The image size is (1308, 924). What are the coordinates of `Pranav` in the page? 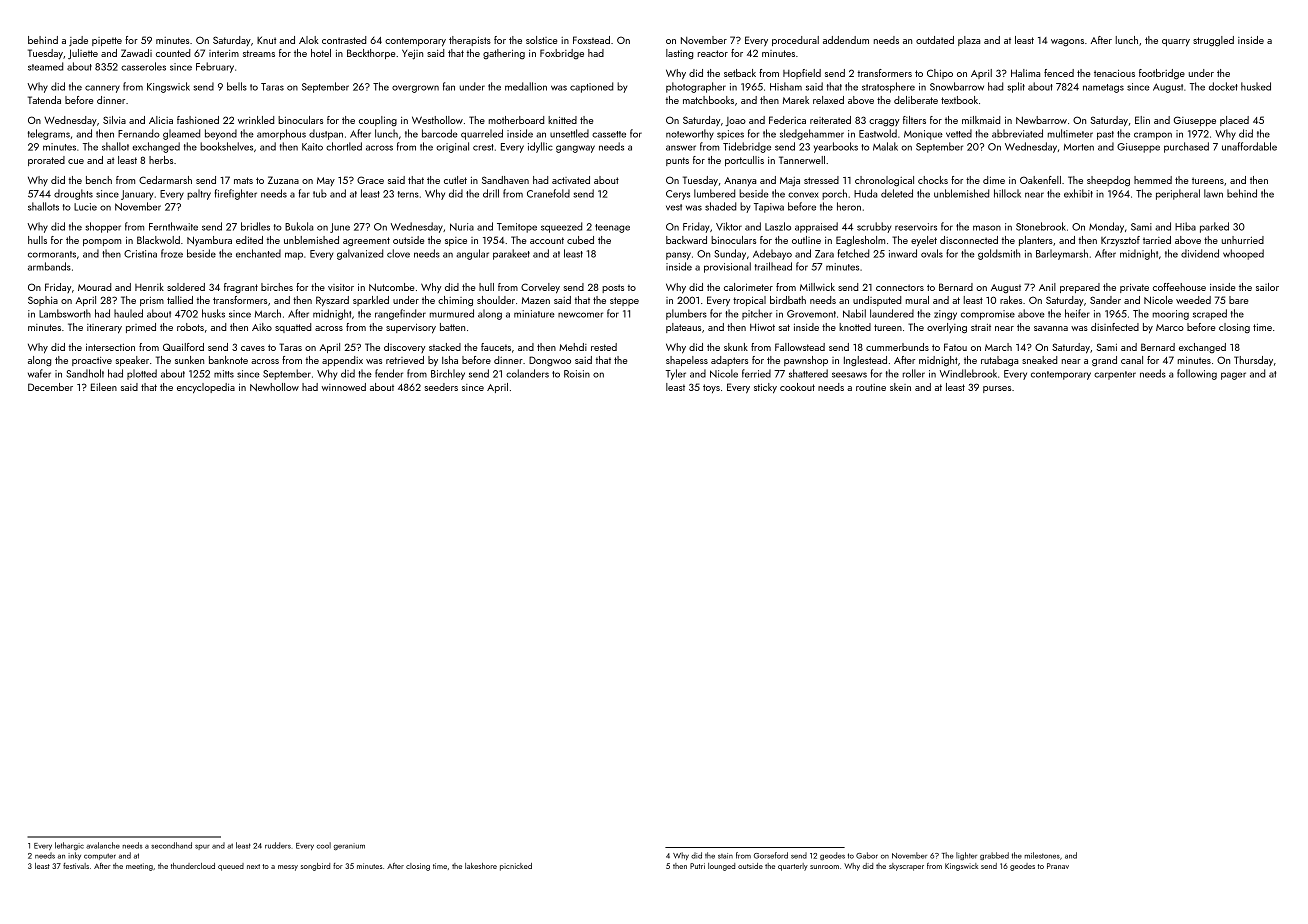 It's located at (1058, 866).
